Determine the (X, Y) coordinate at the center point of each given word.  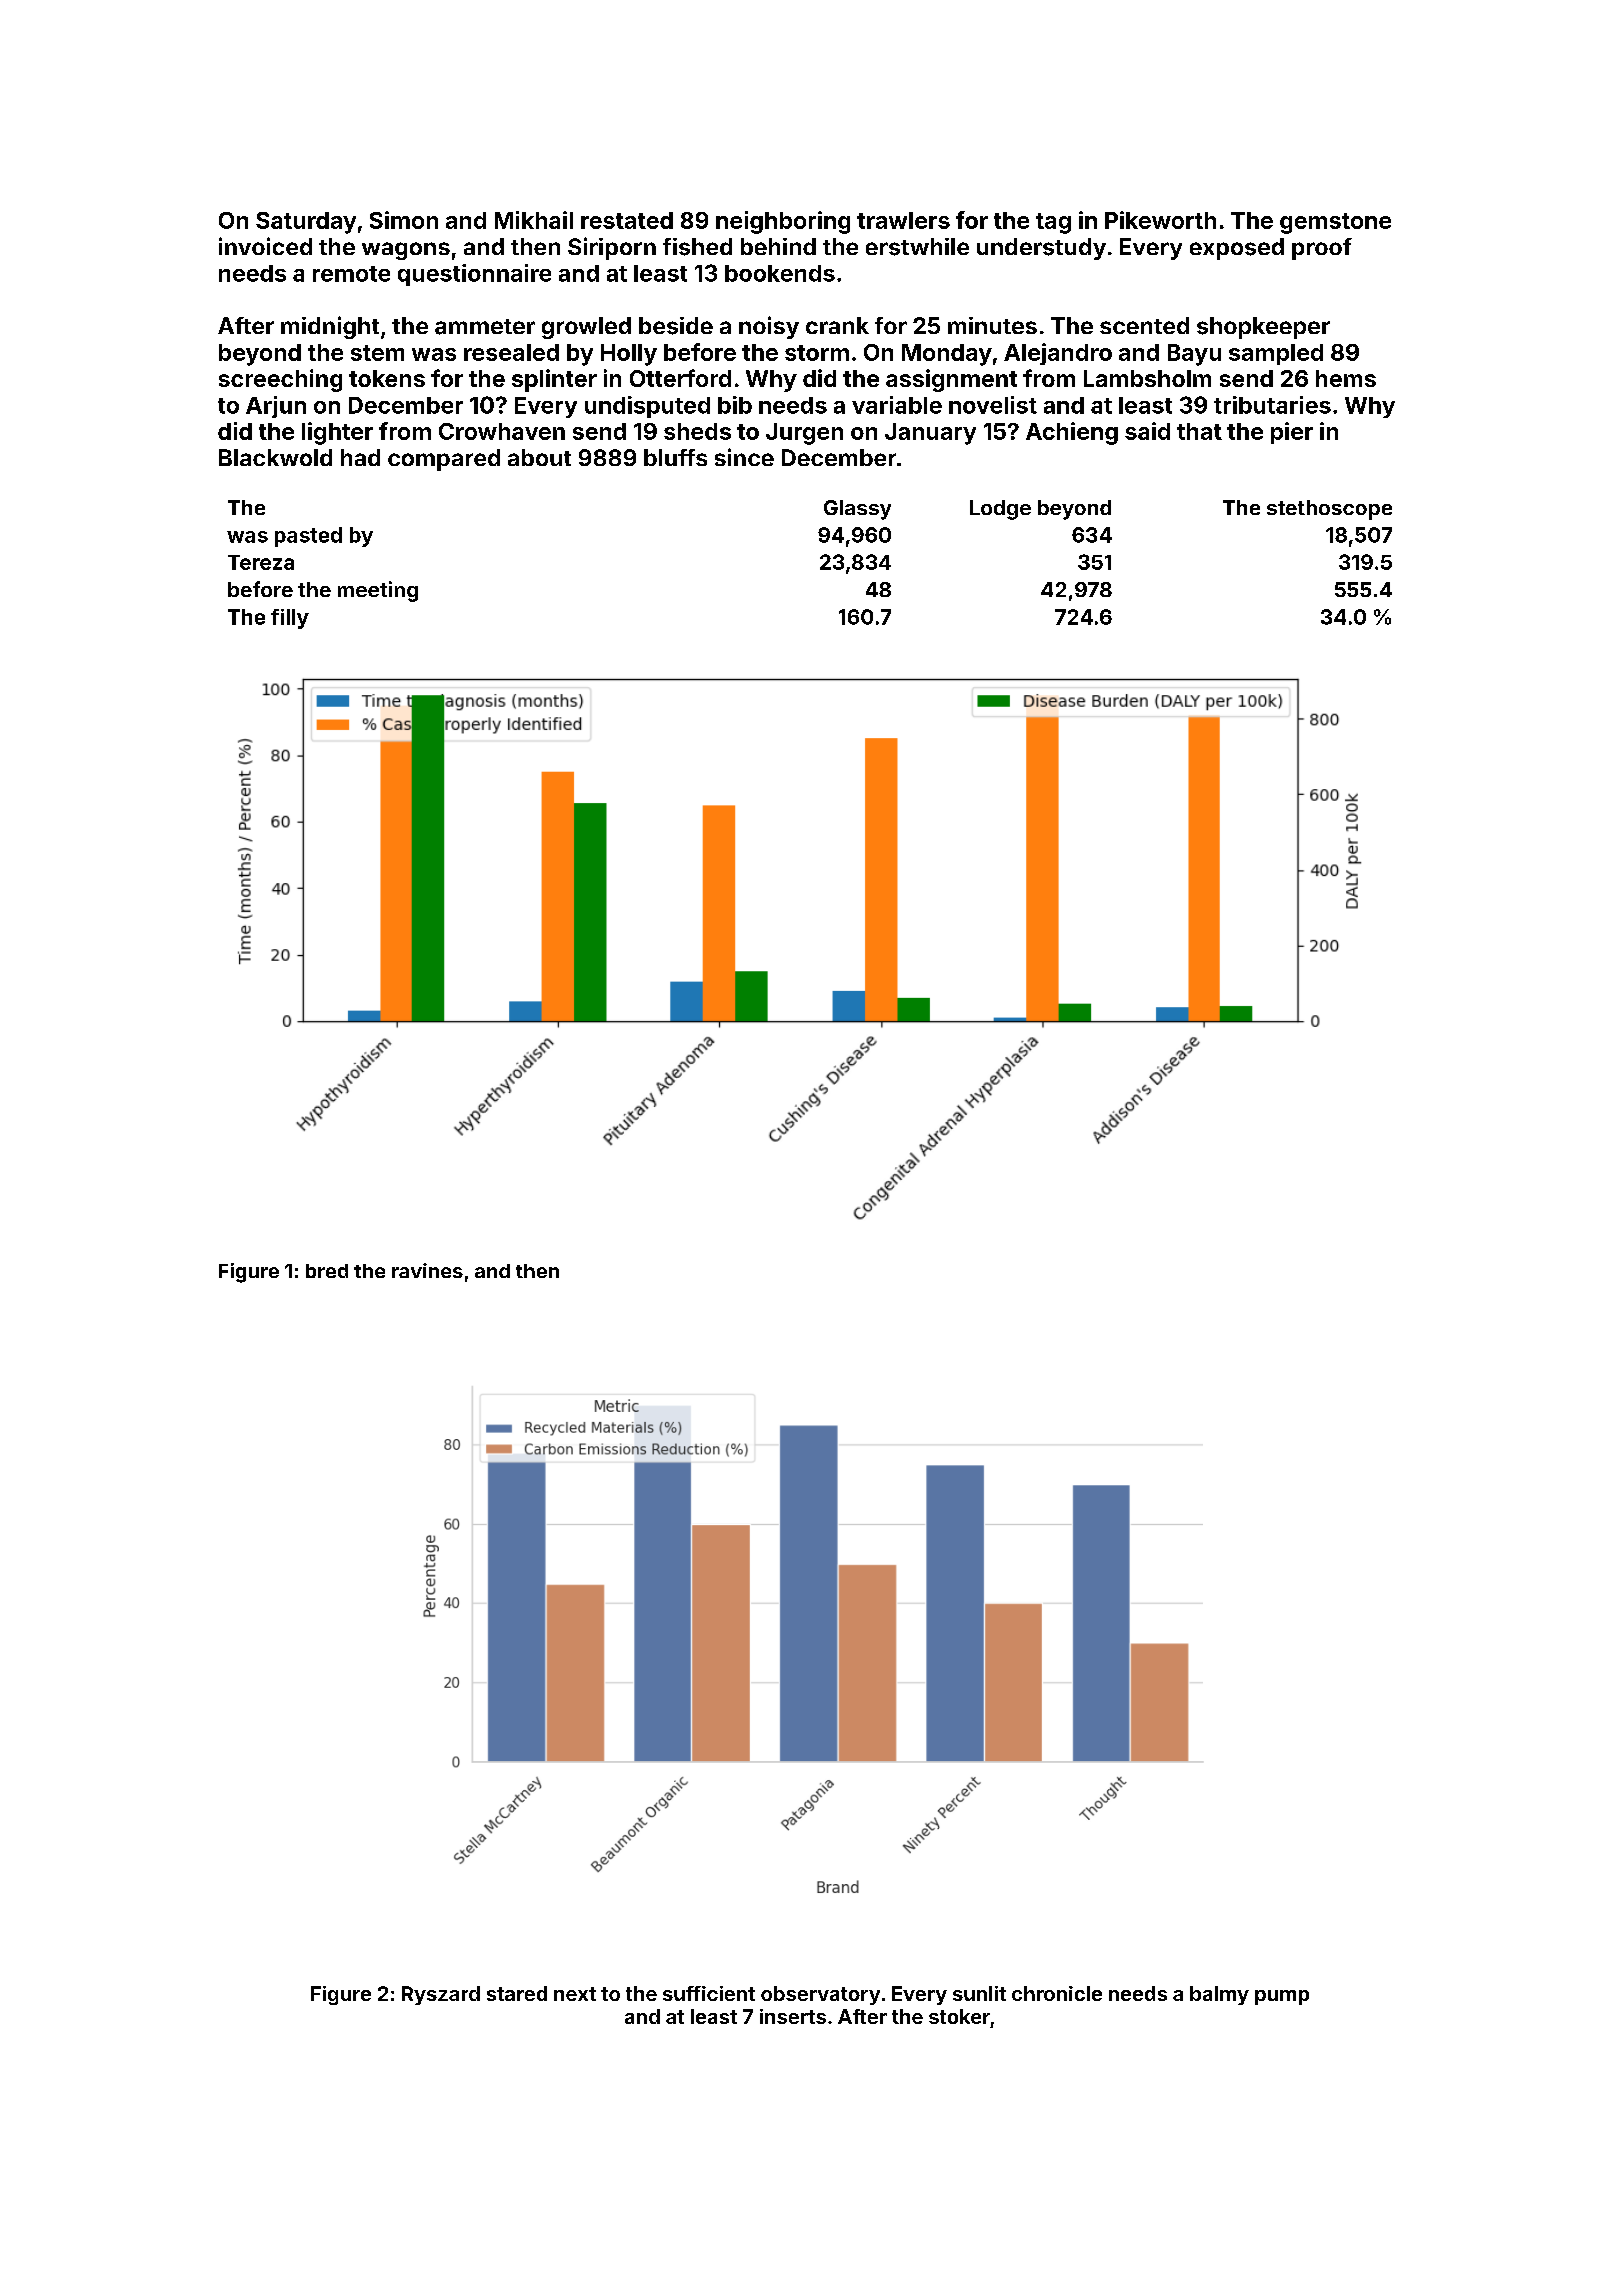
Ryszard (441, 1995)
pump (1282, 1997)
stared (517, 1993)
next (575, 1994)
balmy (1219, 1995)
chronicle (1057, 1993)
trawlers (903, 220)
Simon (404, 220)
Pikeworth (1160, 220)
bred (327, 1271)
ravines (427, 1270)
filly (290, 619)
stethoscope (1329, 510)
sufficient (709, 1993)
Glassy (857, 510)
